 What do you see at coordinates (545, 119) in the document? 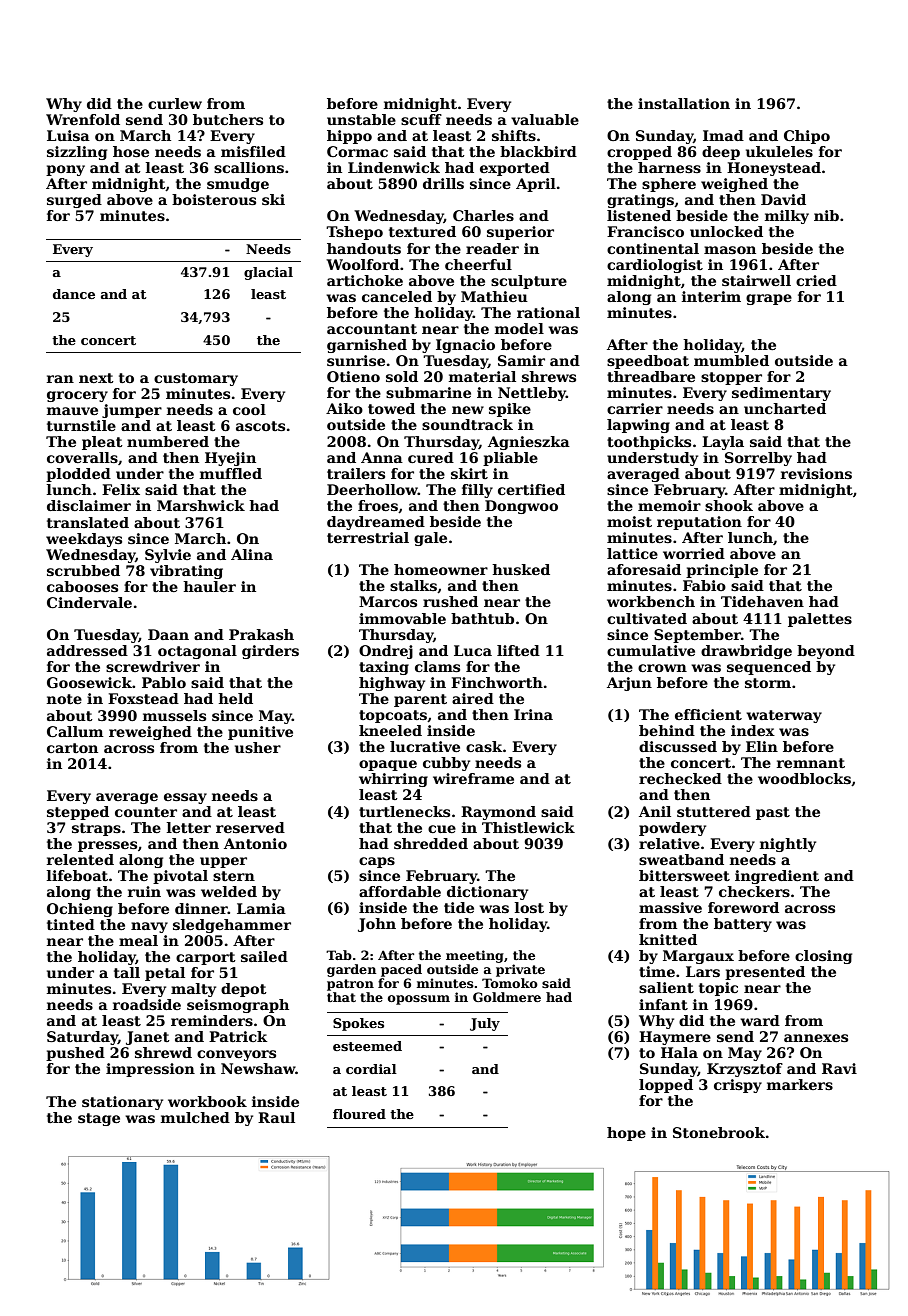
I see `valuable` at bounding box center [545, 119].
